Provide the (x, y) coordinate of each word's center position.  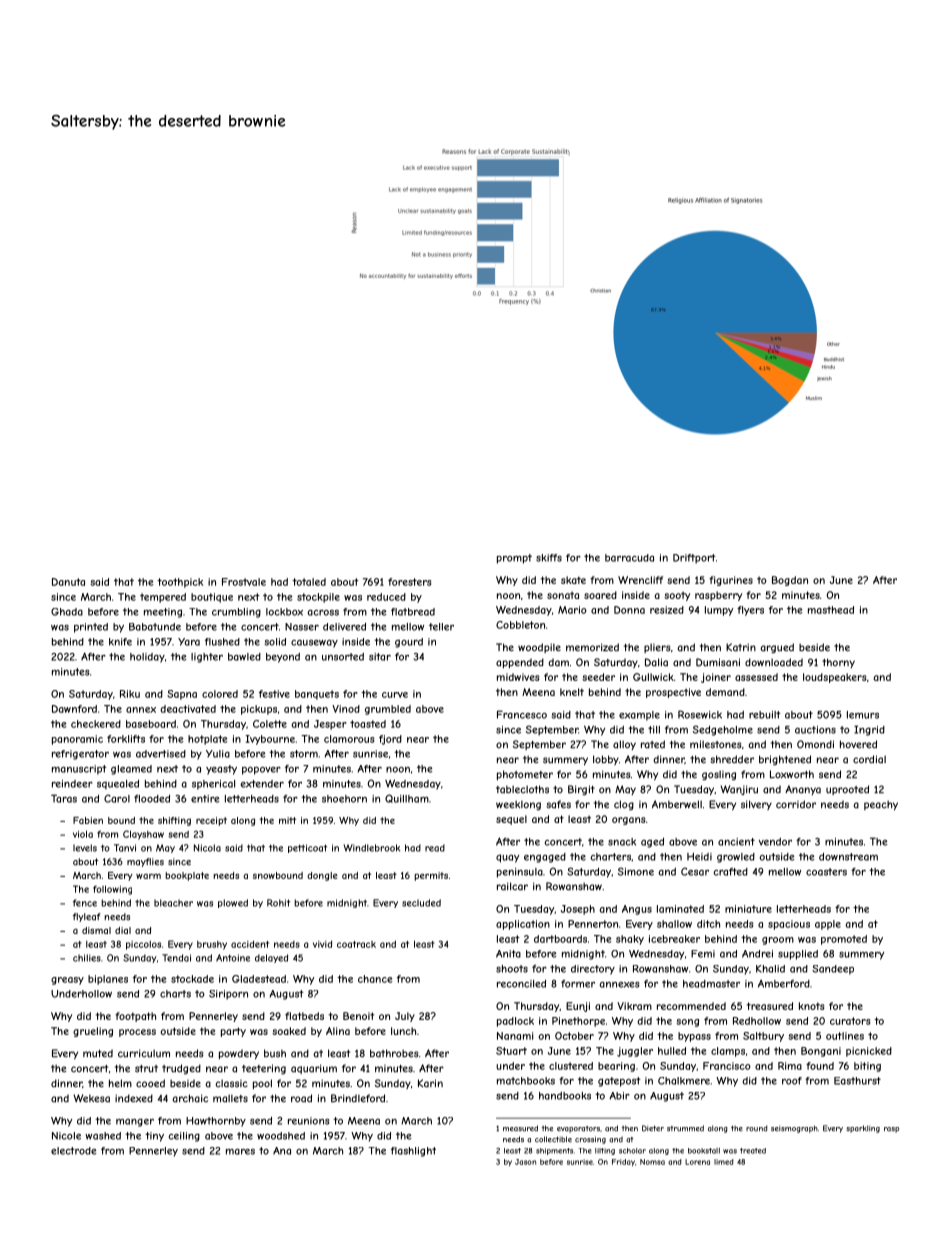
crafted (731, 872)
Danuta (68, 582)
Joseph (578, 910)
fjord (390, 740)
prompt (514, 559)
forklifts (126, 739)
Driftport (694, 559)
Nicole (66, 1136)
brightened (785, 760)
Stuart (511, 1051)
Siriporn (228, 995)
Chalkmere (684, 1081)
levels (85, 848)
